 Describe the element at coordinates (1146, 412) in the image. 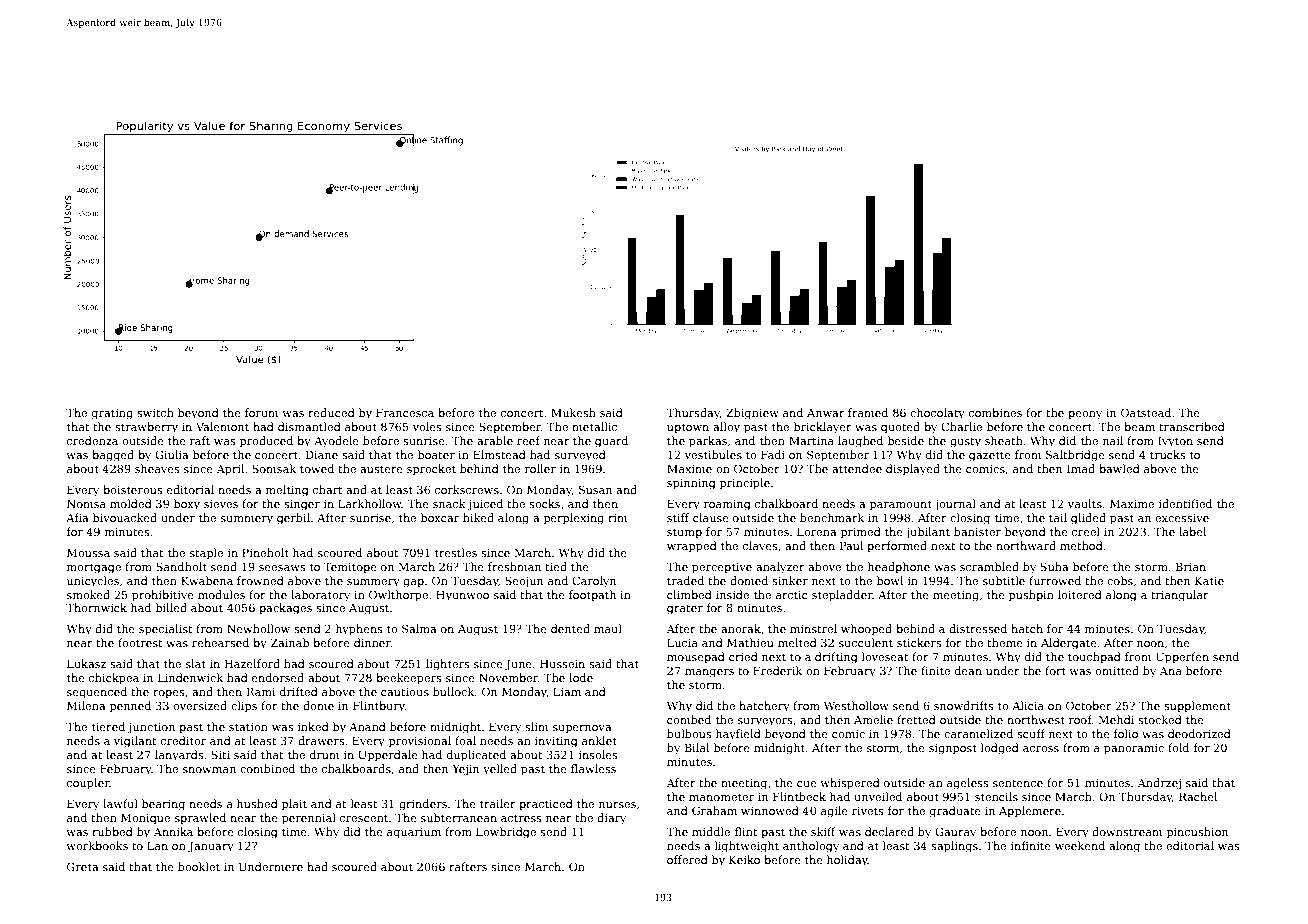

I see `Oatstead` at that location.
